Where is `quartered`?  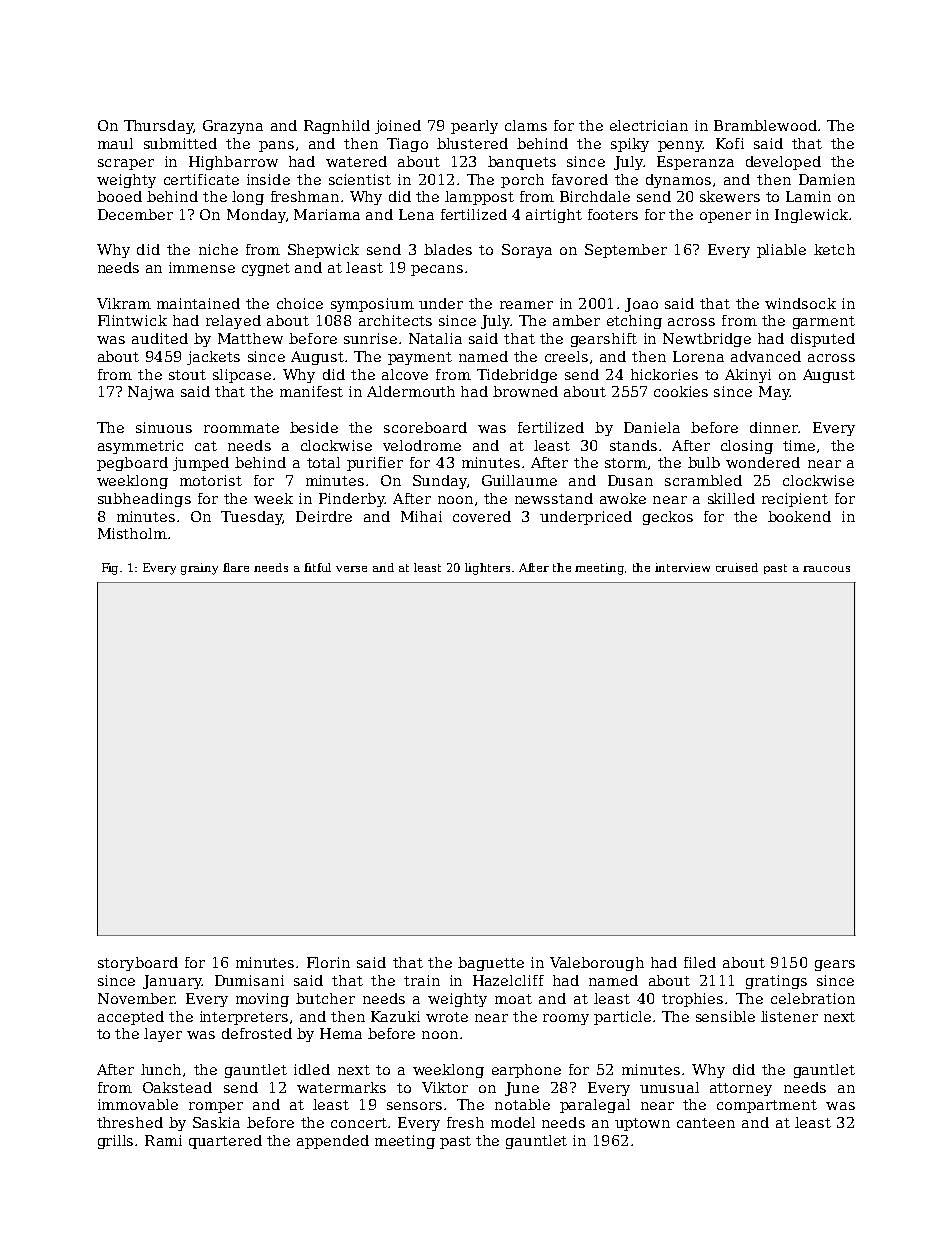
quartered is located at coordinates (225, 1142).
